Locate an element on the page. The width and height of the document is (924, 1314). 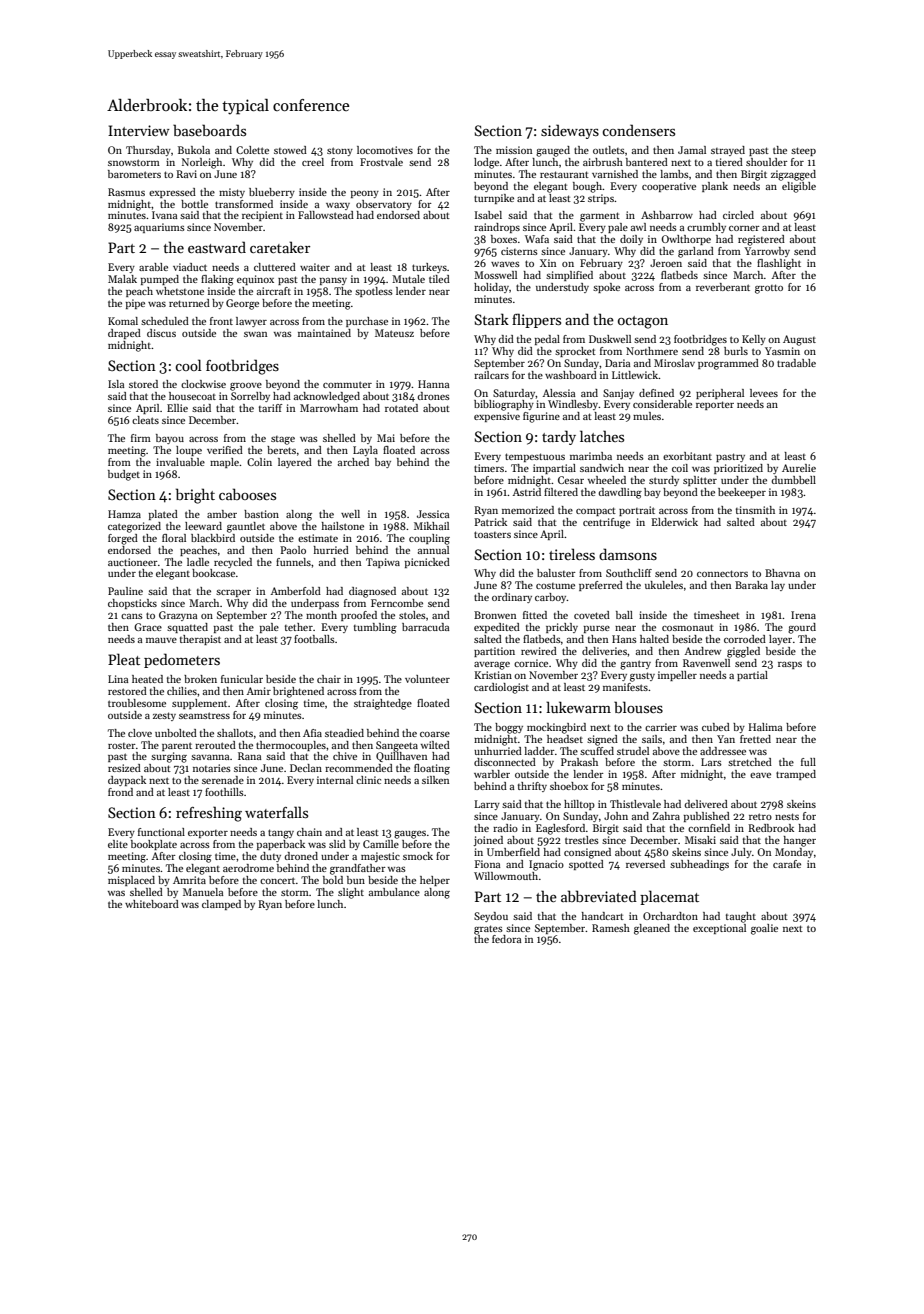
tariff is located at coordinates (270, 408).
